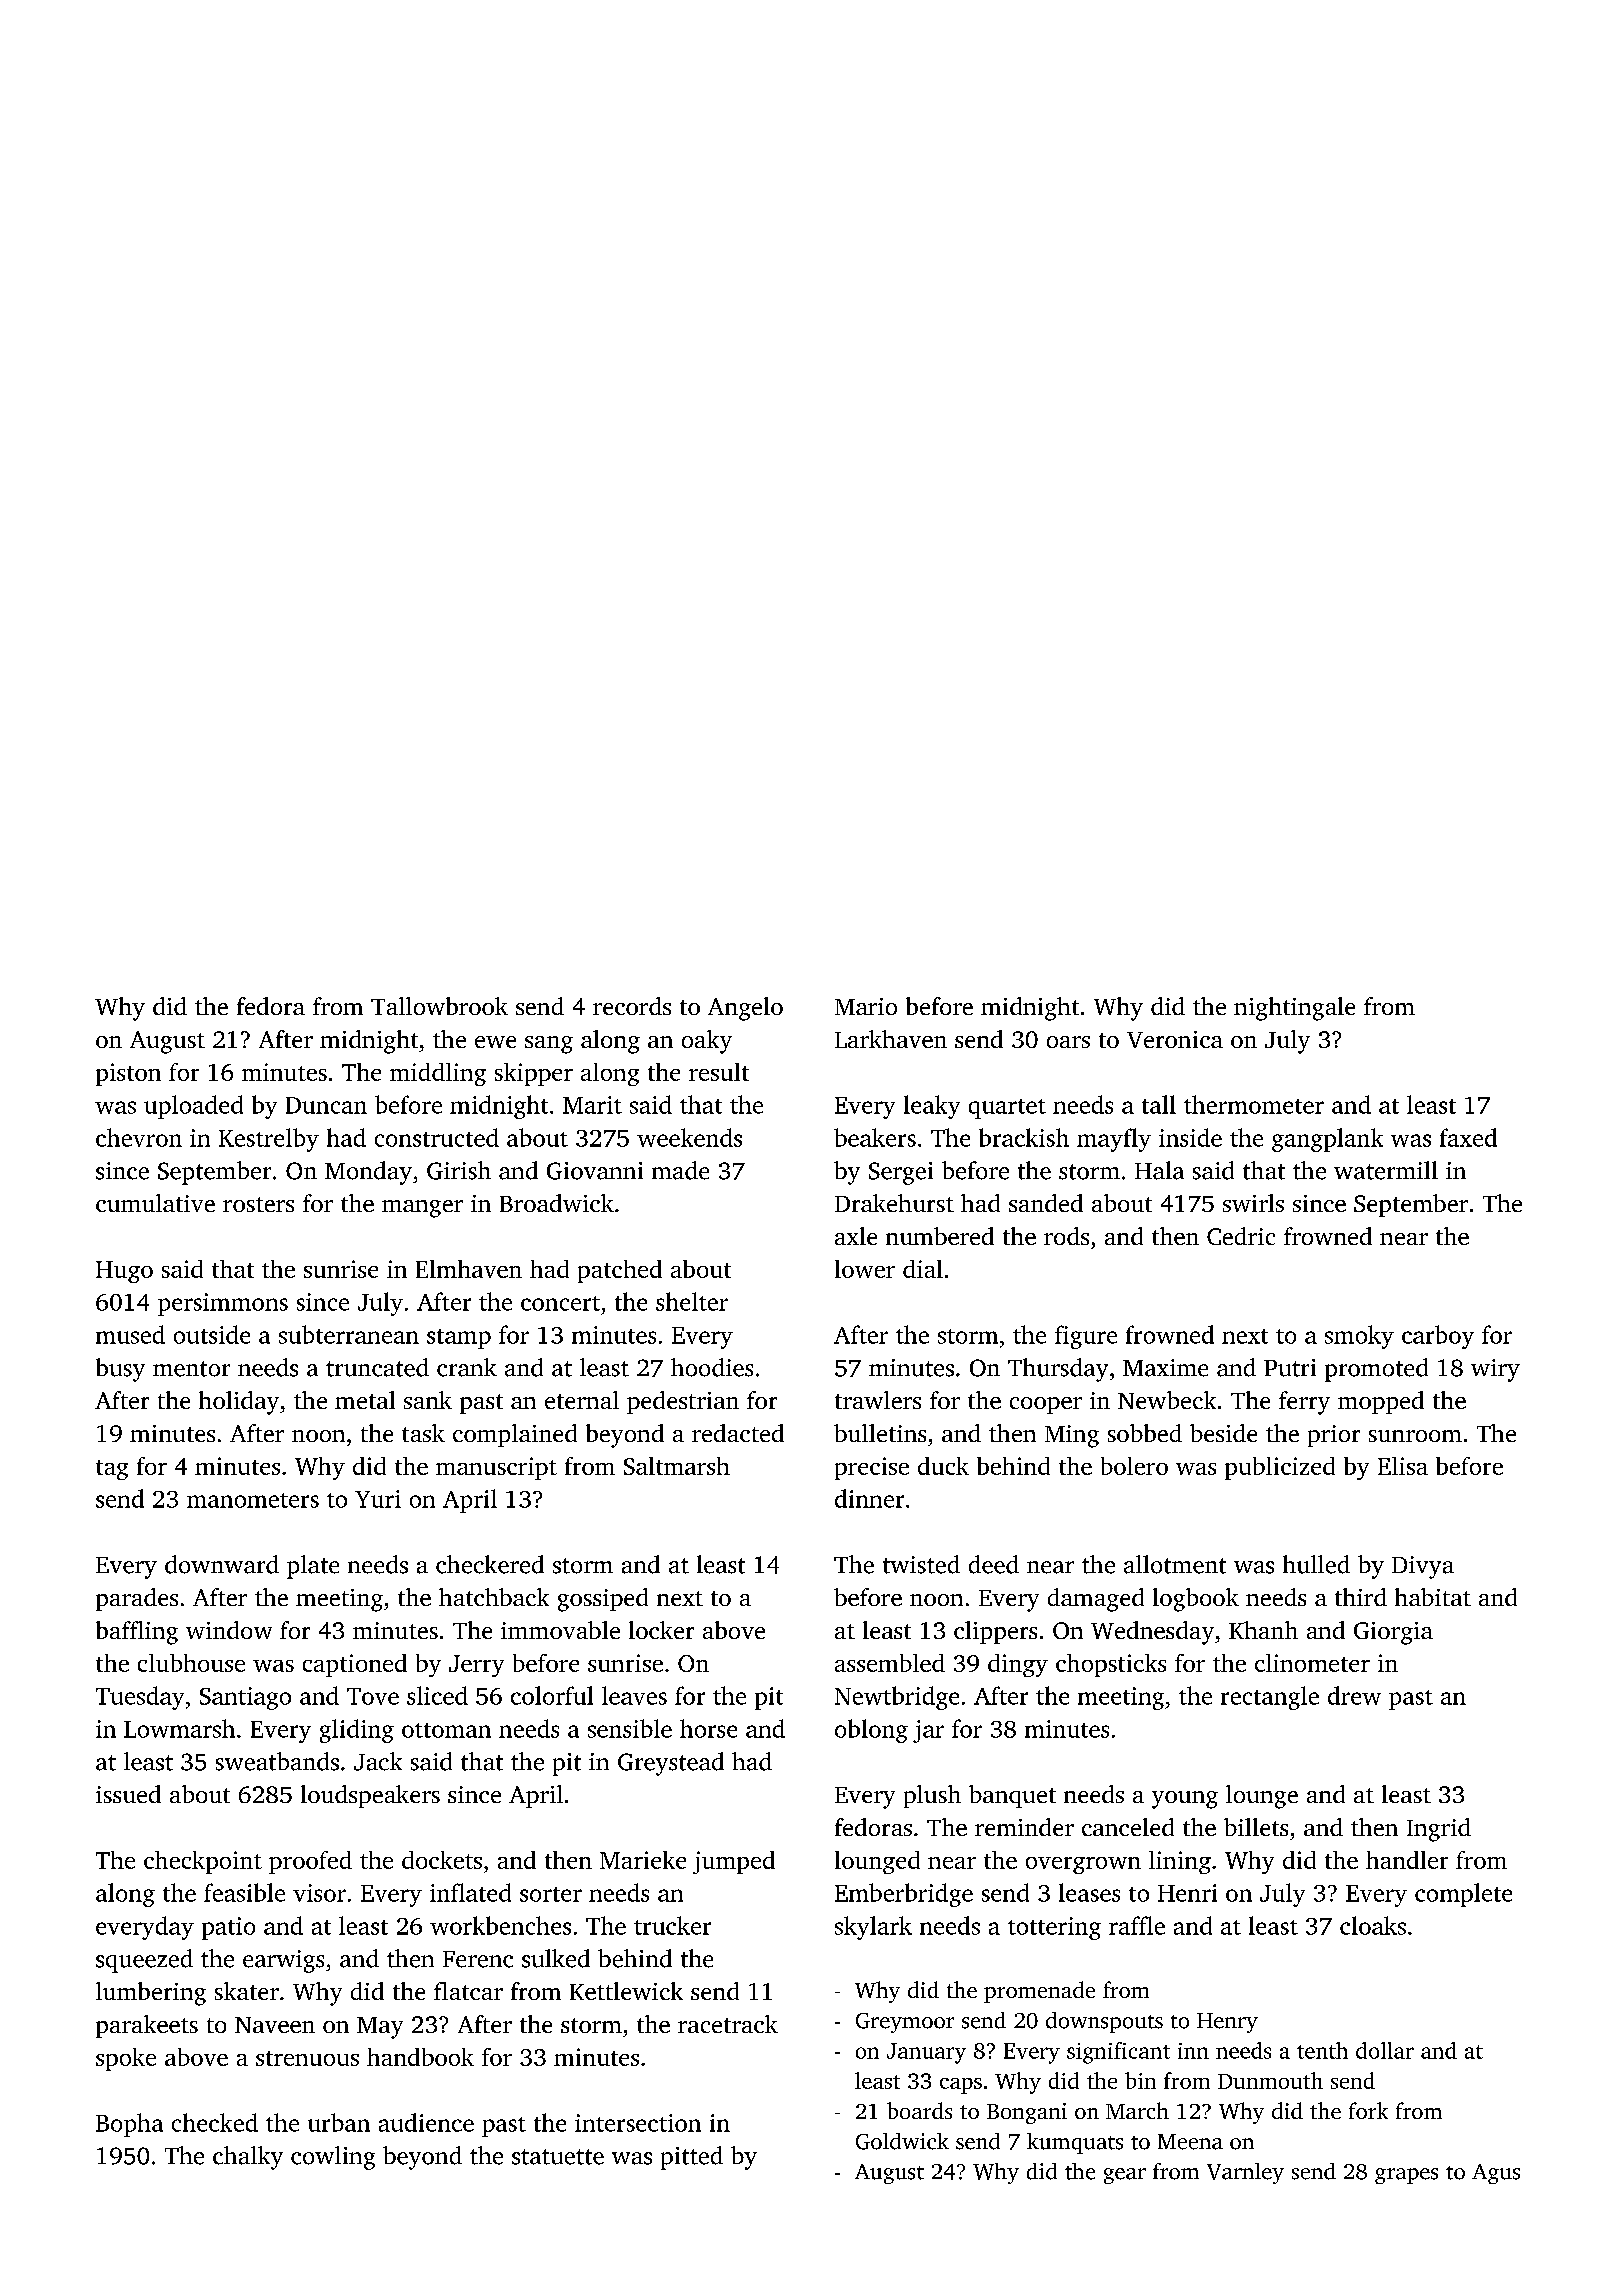 Image resolution: width=1620 pixels, height=2292 pixels. What do you see at coordinates (126, 2059) in the screenshot?
I see `spoke` at bounding box center [126, 2059].
